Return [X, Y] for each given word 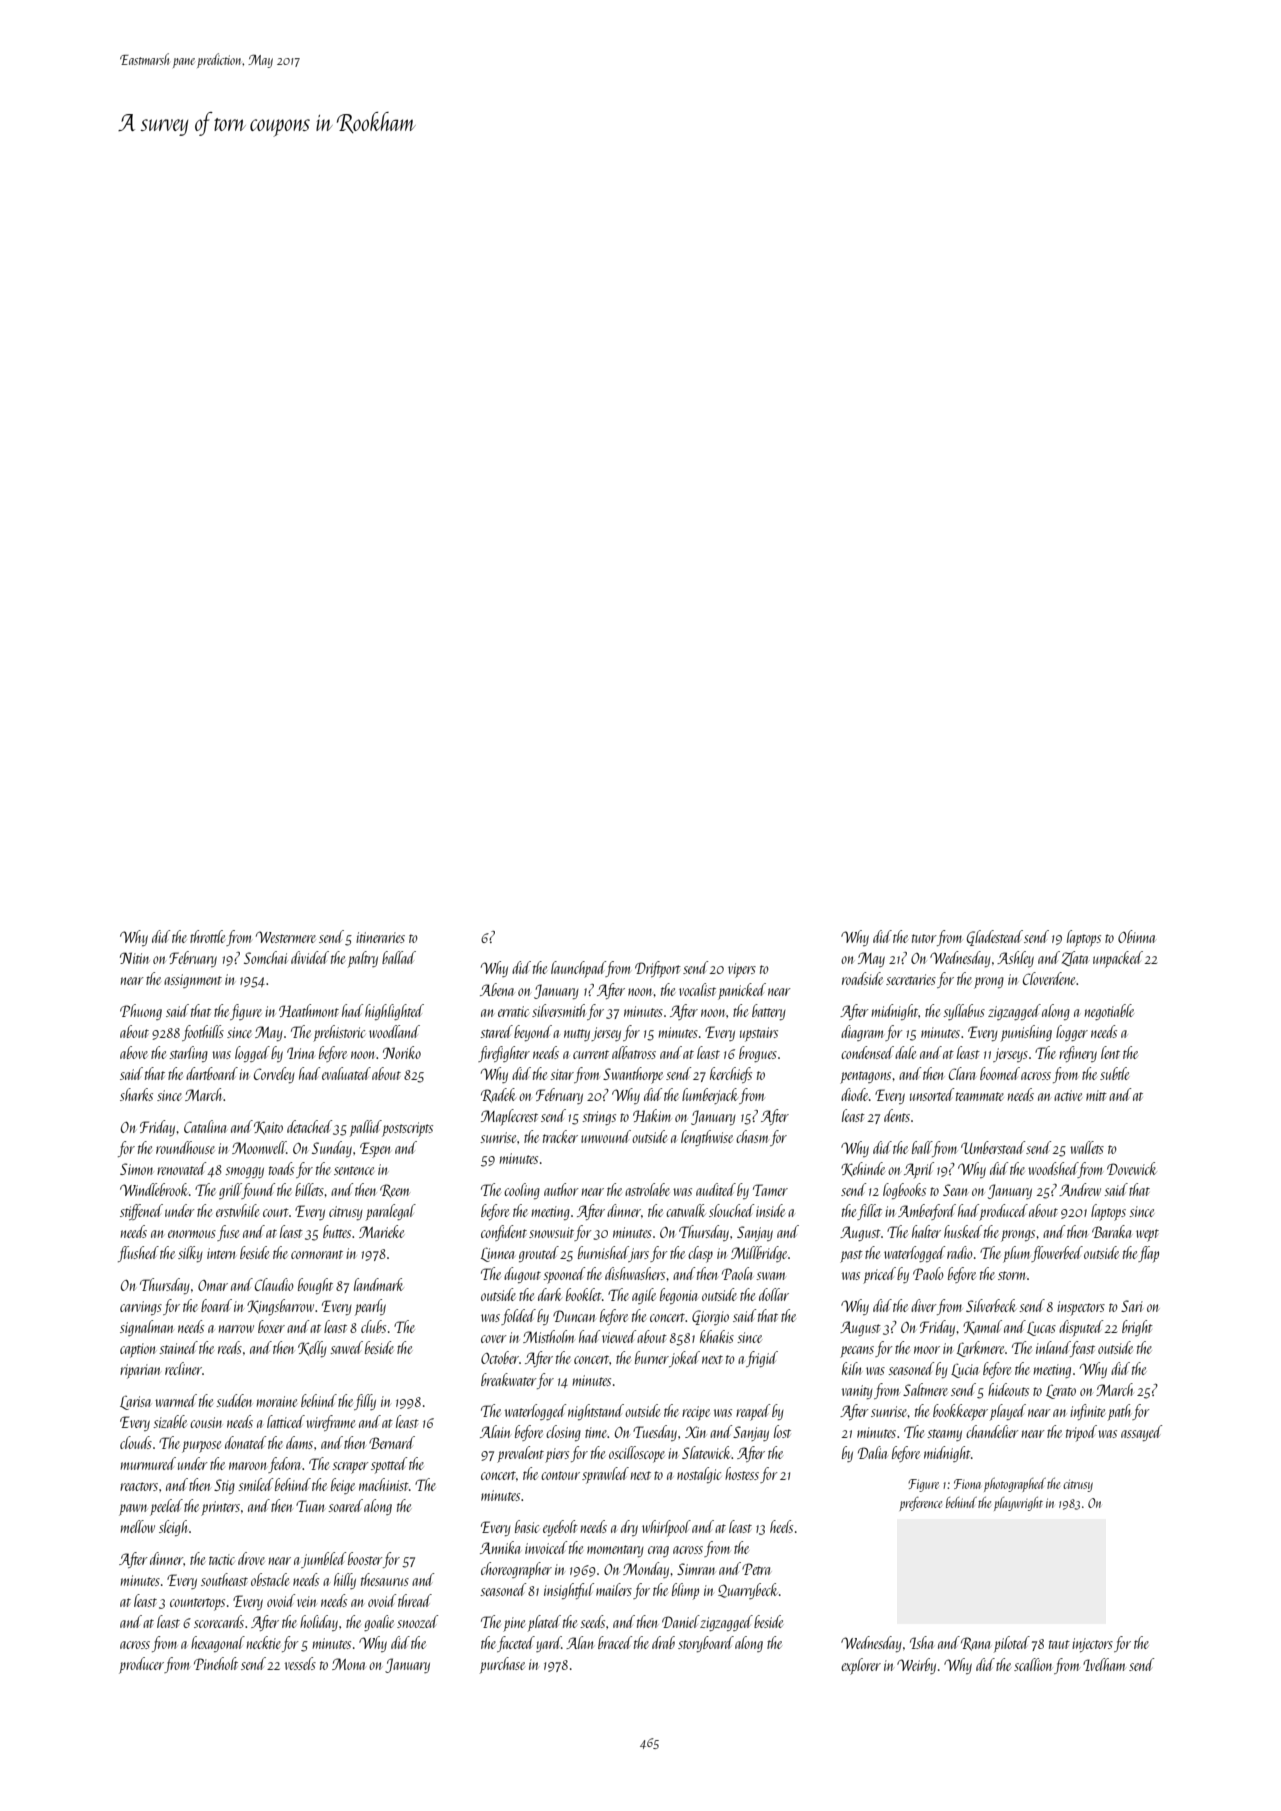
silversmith [558, 1010]
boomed [1000, 1073]
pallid [366, 1128]
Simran [696, 1569]
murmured [148, 1463]
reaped [753, 1412]
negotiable [1109, 1012]
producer [141, 1665]
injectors [1092, 1645]
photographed [1015, 1485]
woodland [394, 1031]
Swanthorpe [633, 1075]
